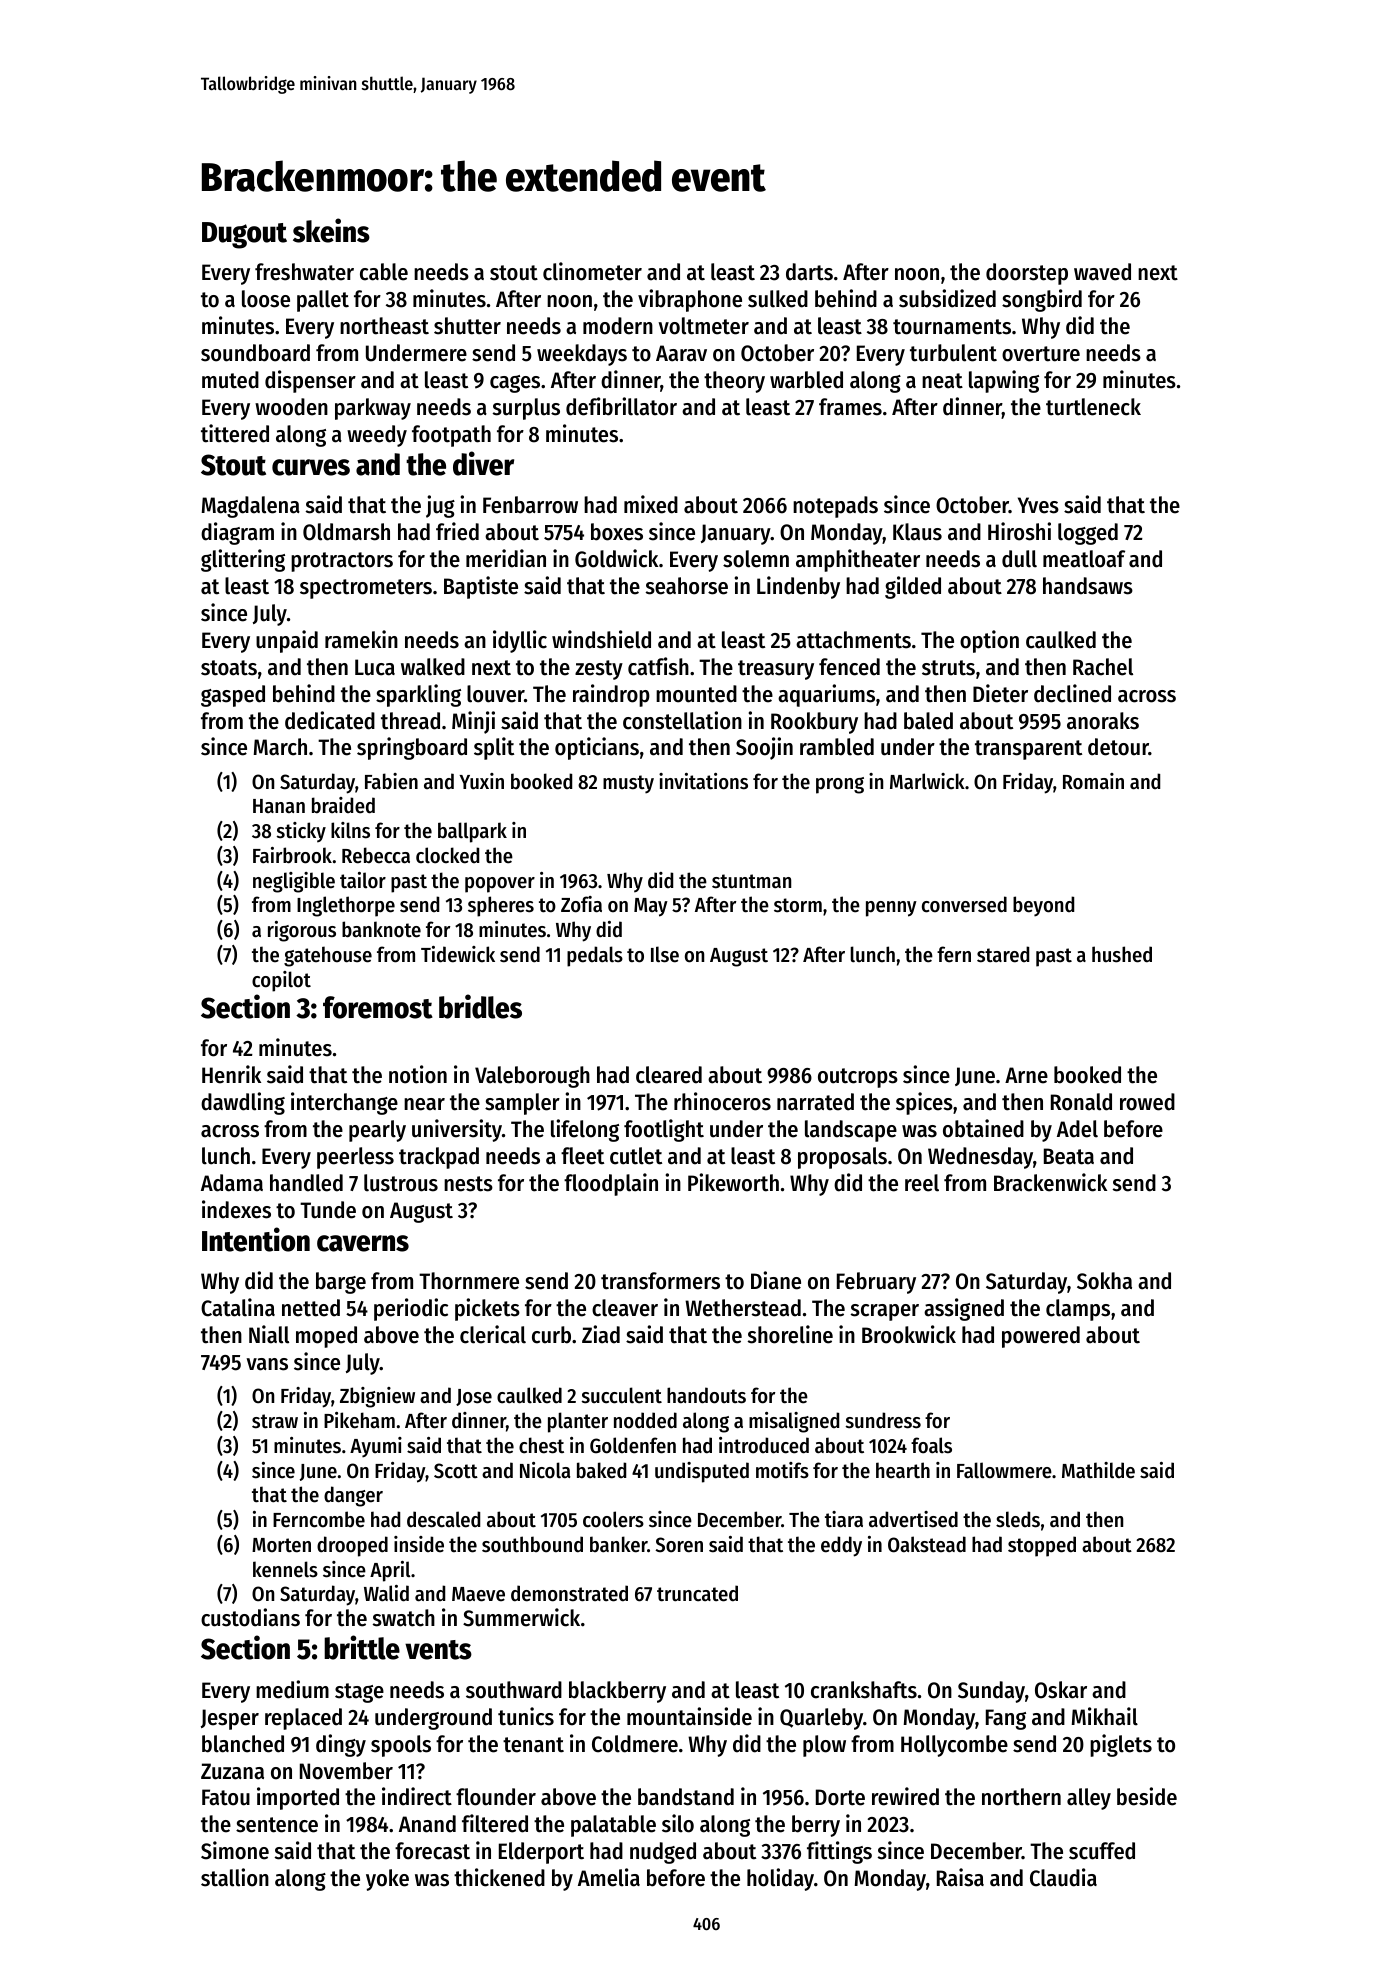  I want to click on penny, so click(891, 909).
